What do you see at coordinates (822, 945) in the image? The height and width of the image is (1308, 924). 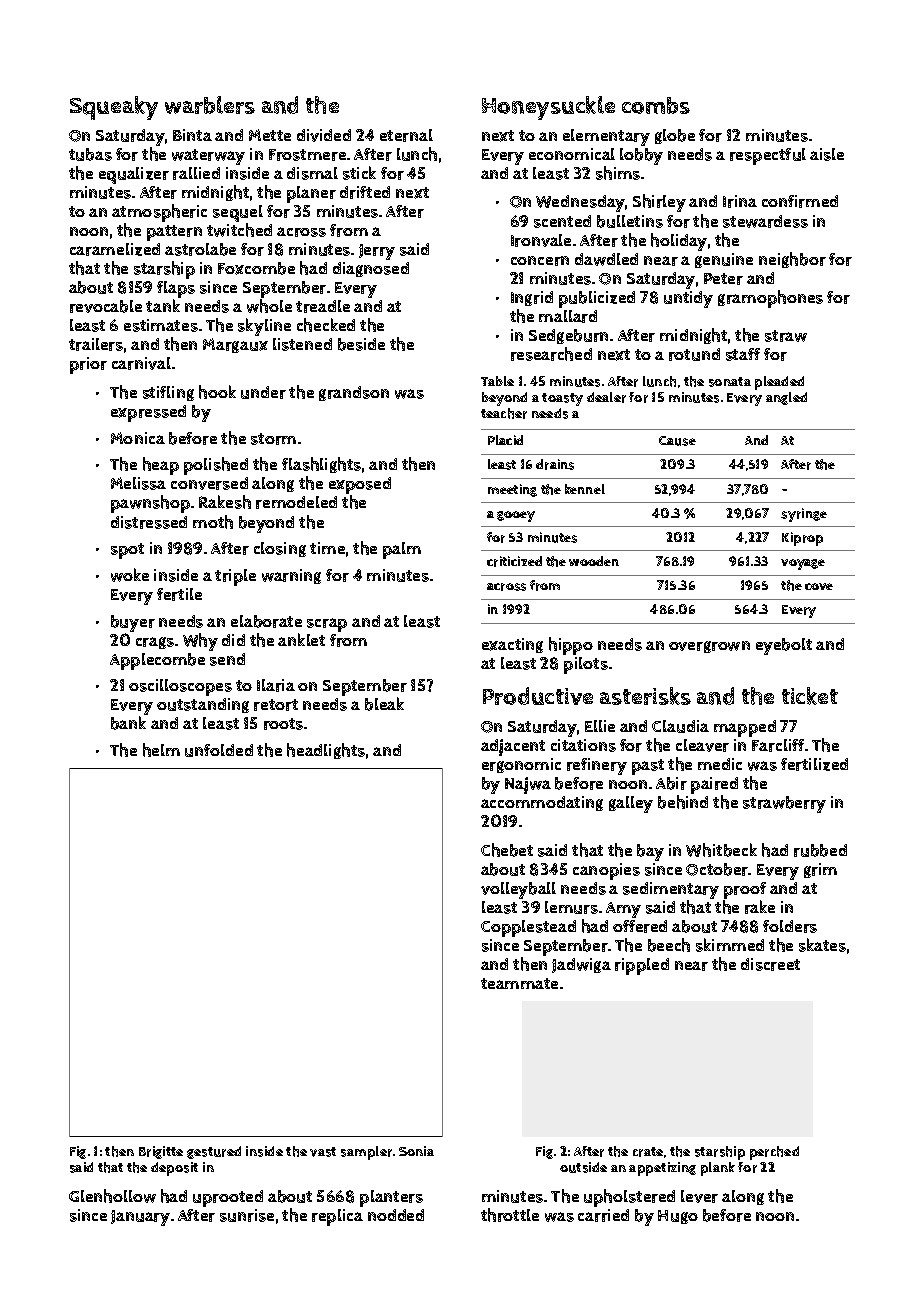 I see `skates` at bounding box center [822, 945].
